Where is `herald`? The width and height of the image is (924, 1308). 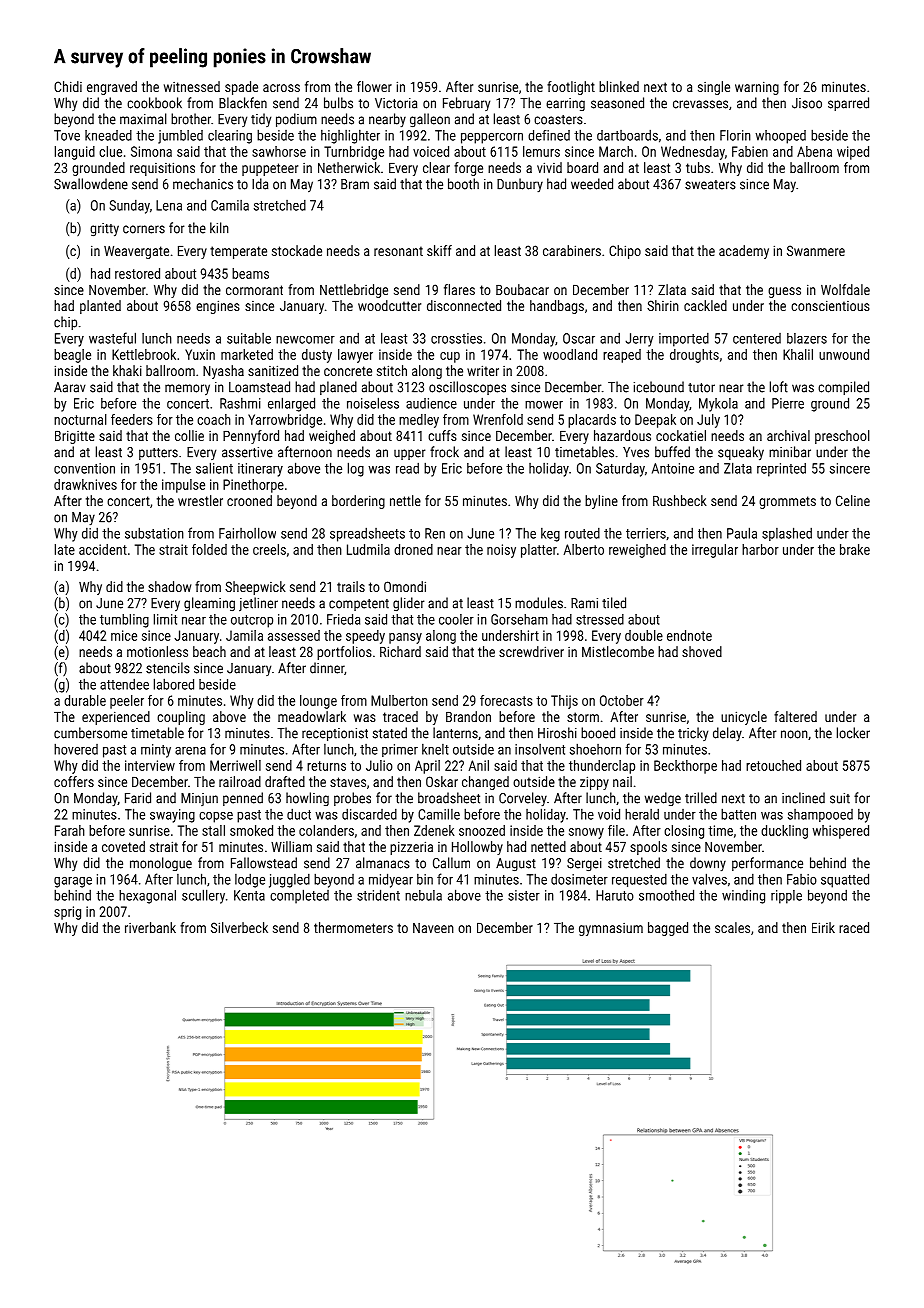 herald is located at coordinates (642, 814).
